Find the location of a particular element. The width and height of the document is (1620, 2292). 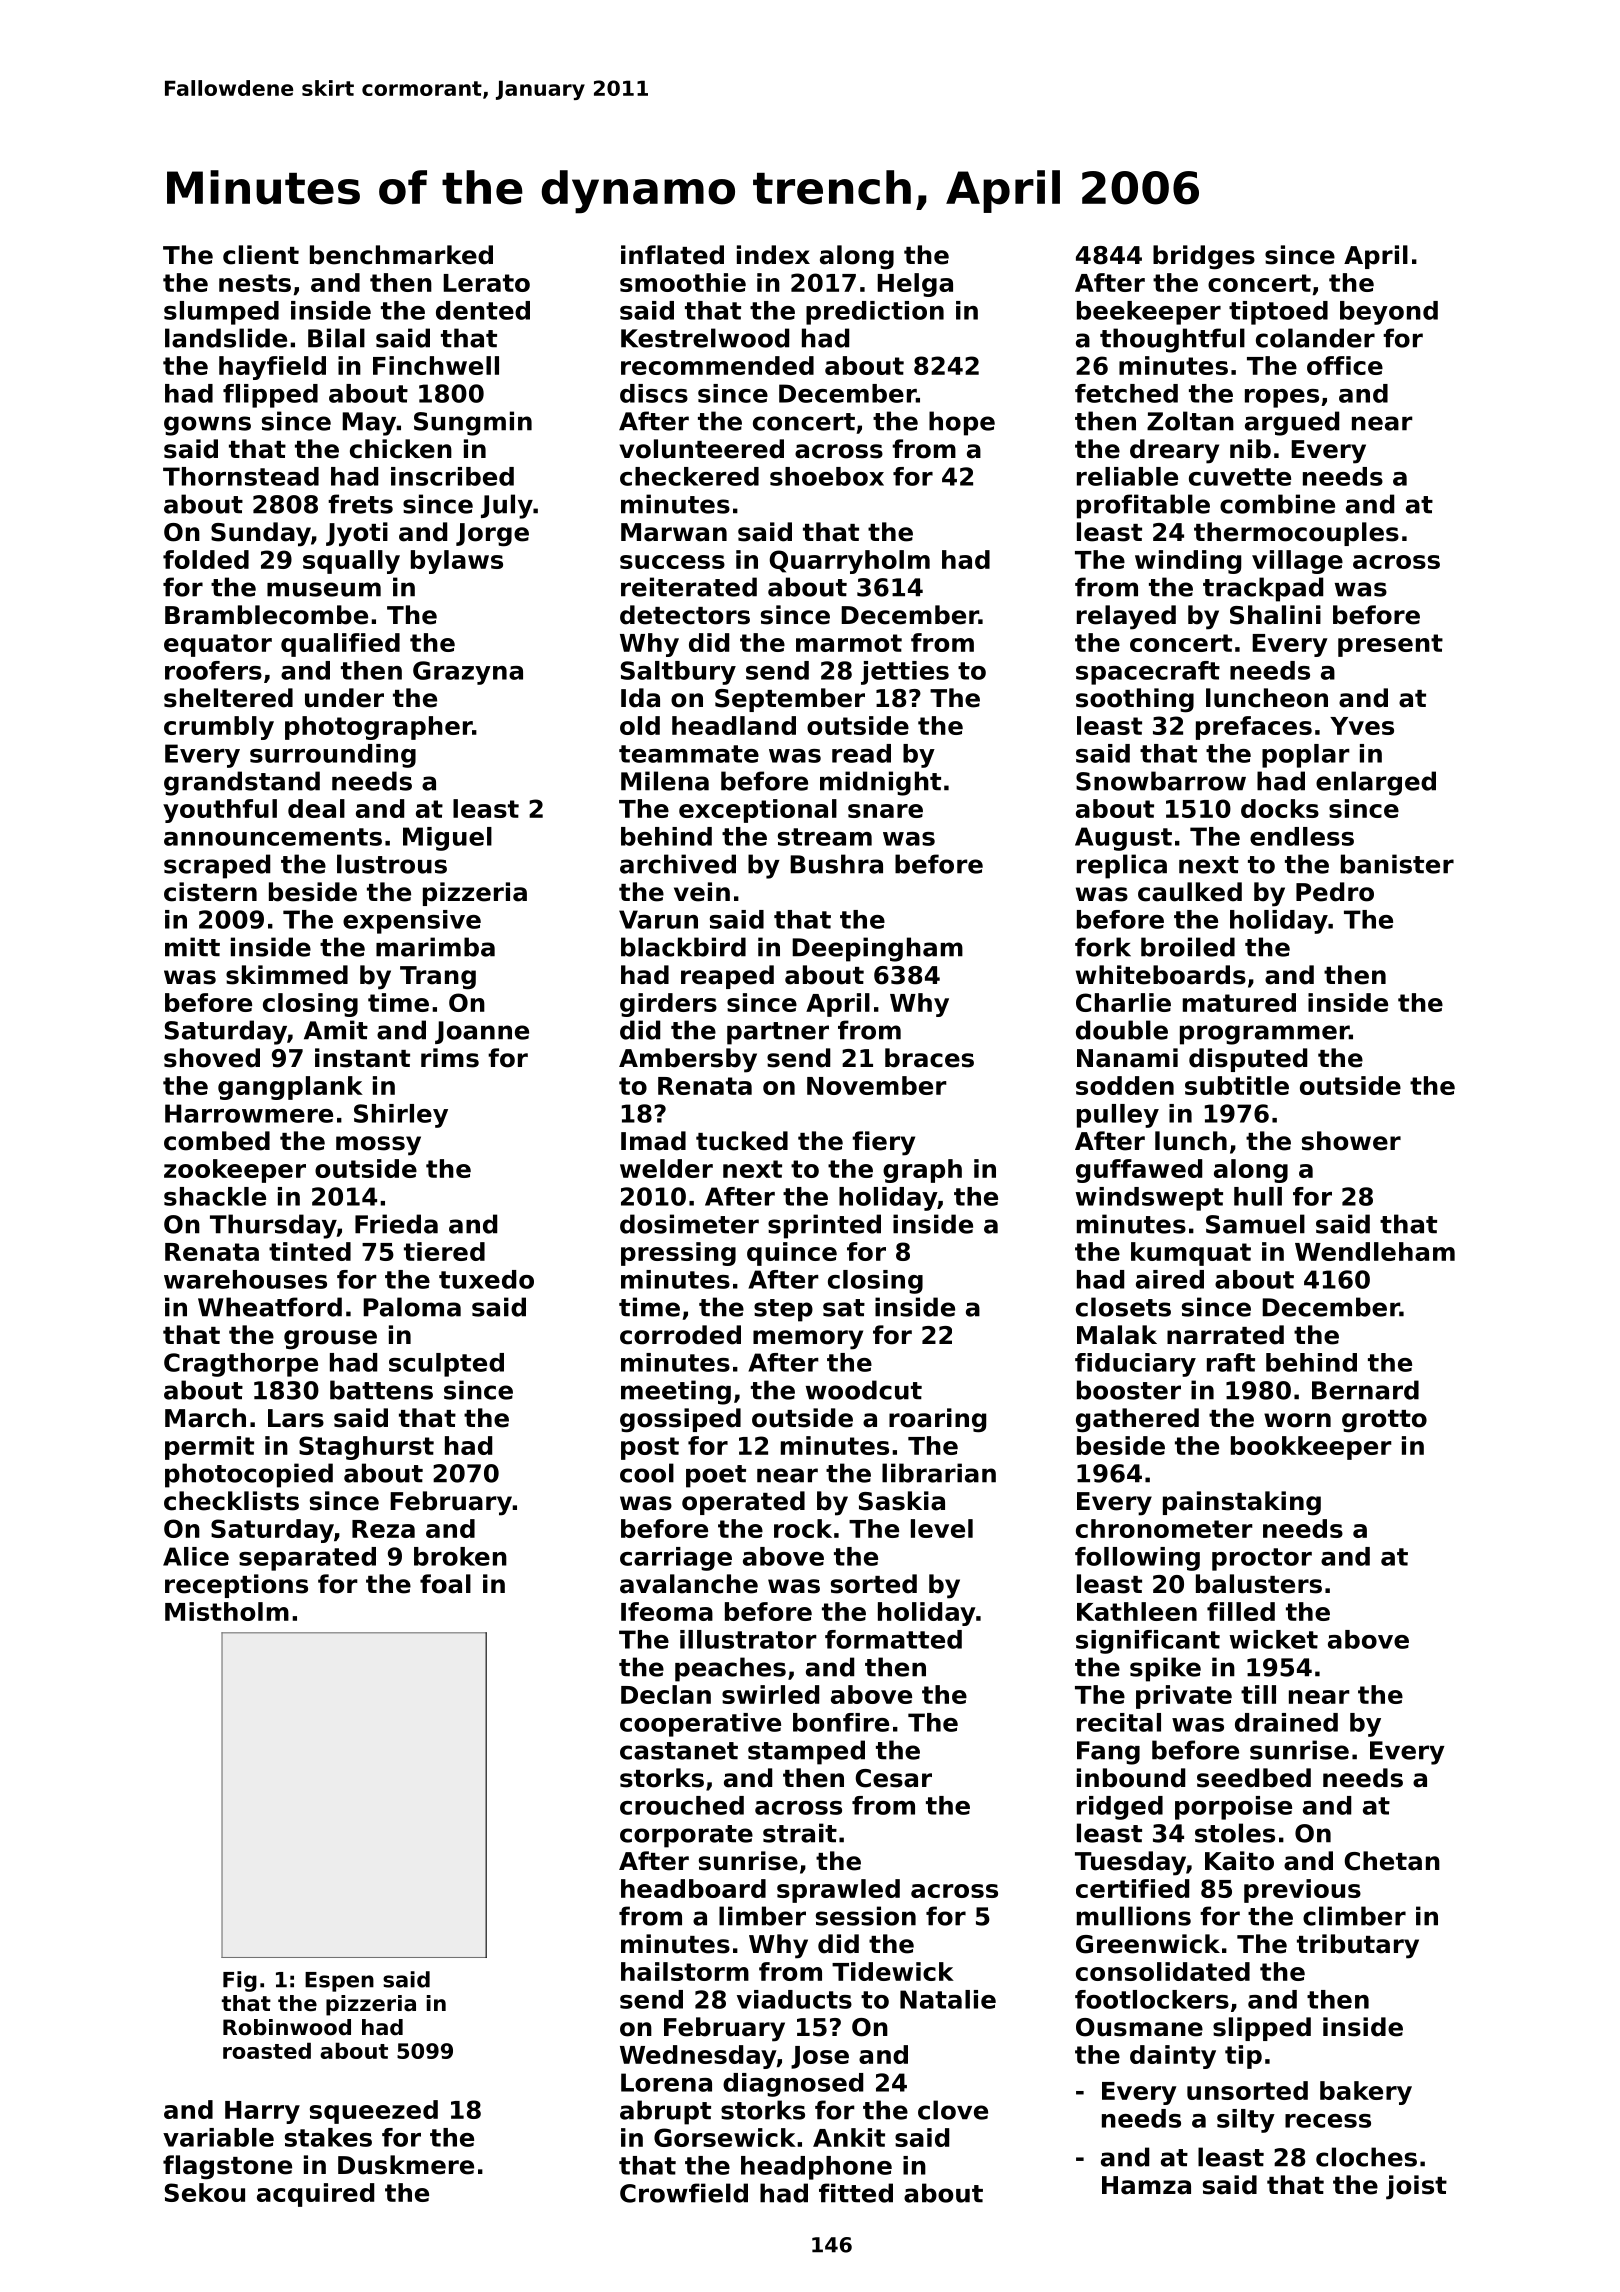

memory is located at coordinates (808, 1340).
